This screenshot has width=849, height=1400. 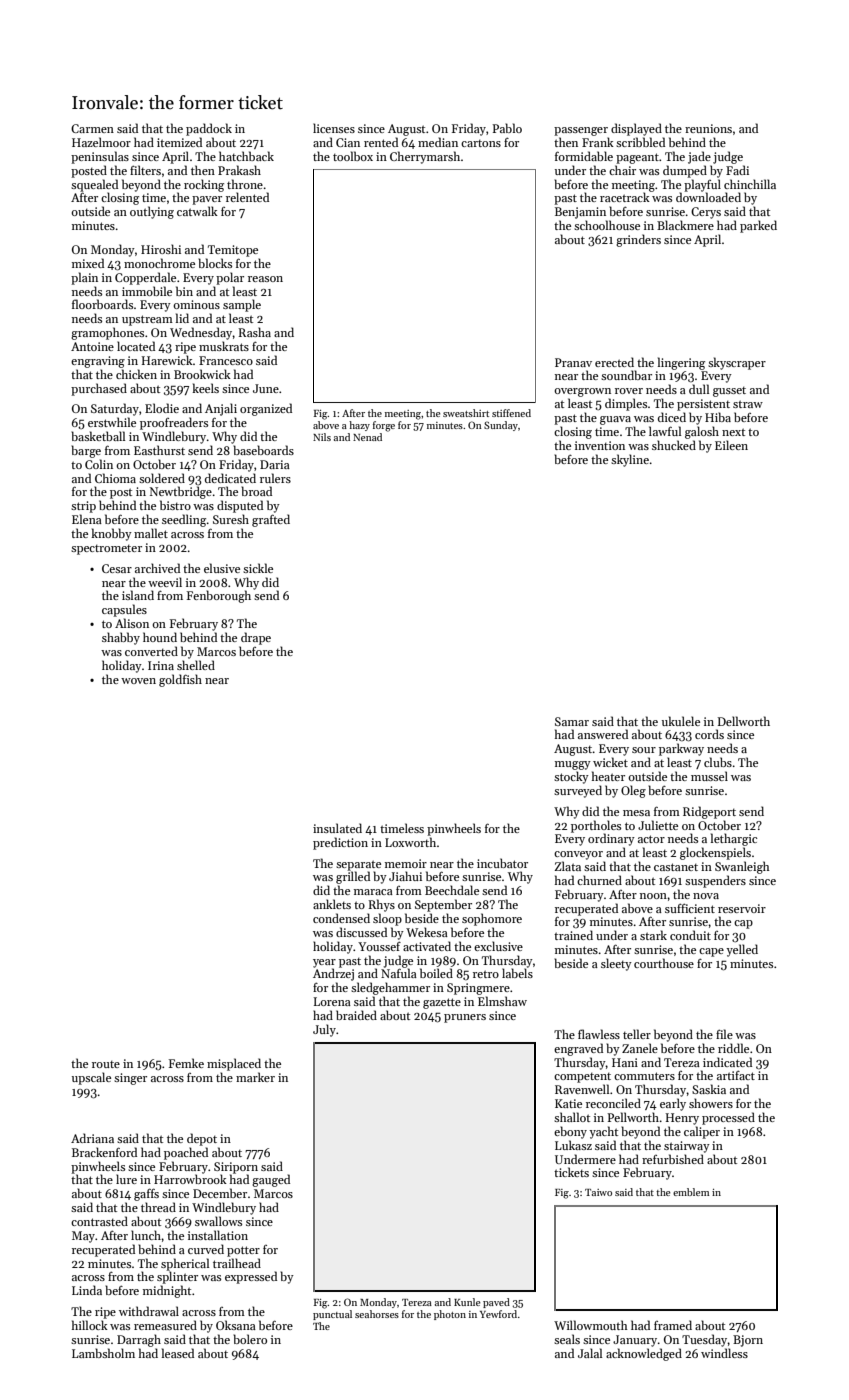 What do you see at coordinates (377, 1314) in the screenshot?
I see `seahorses` at bounding box center [377, 1314].
